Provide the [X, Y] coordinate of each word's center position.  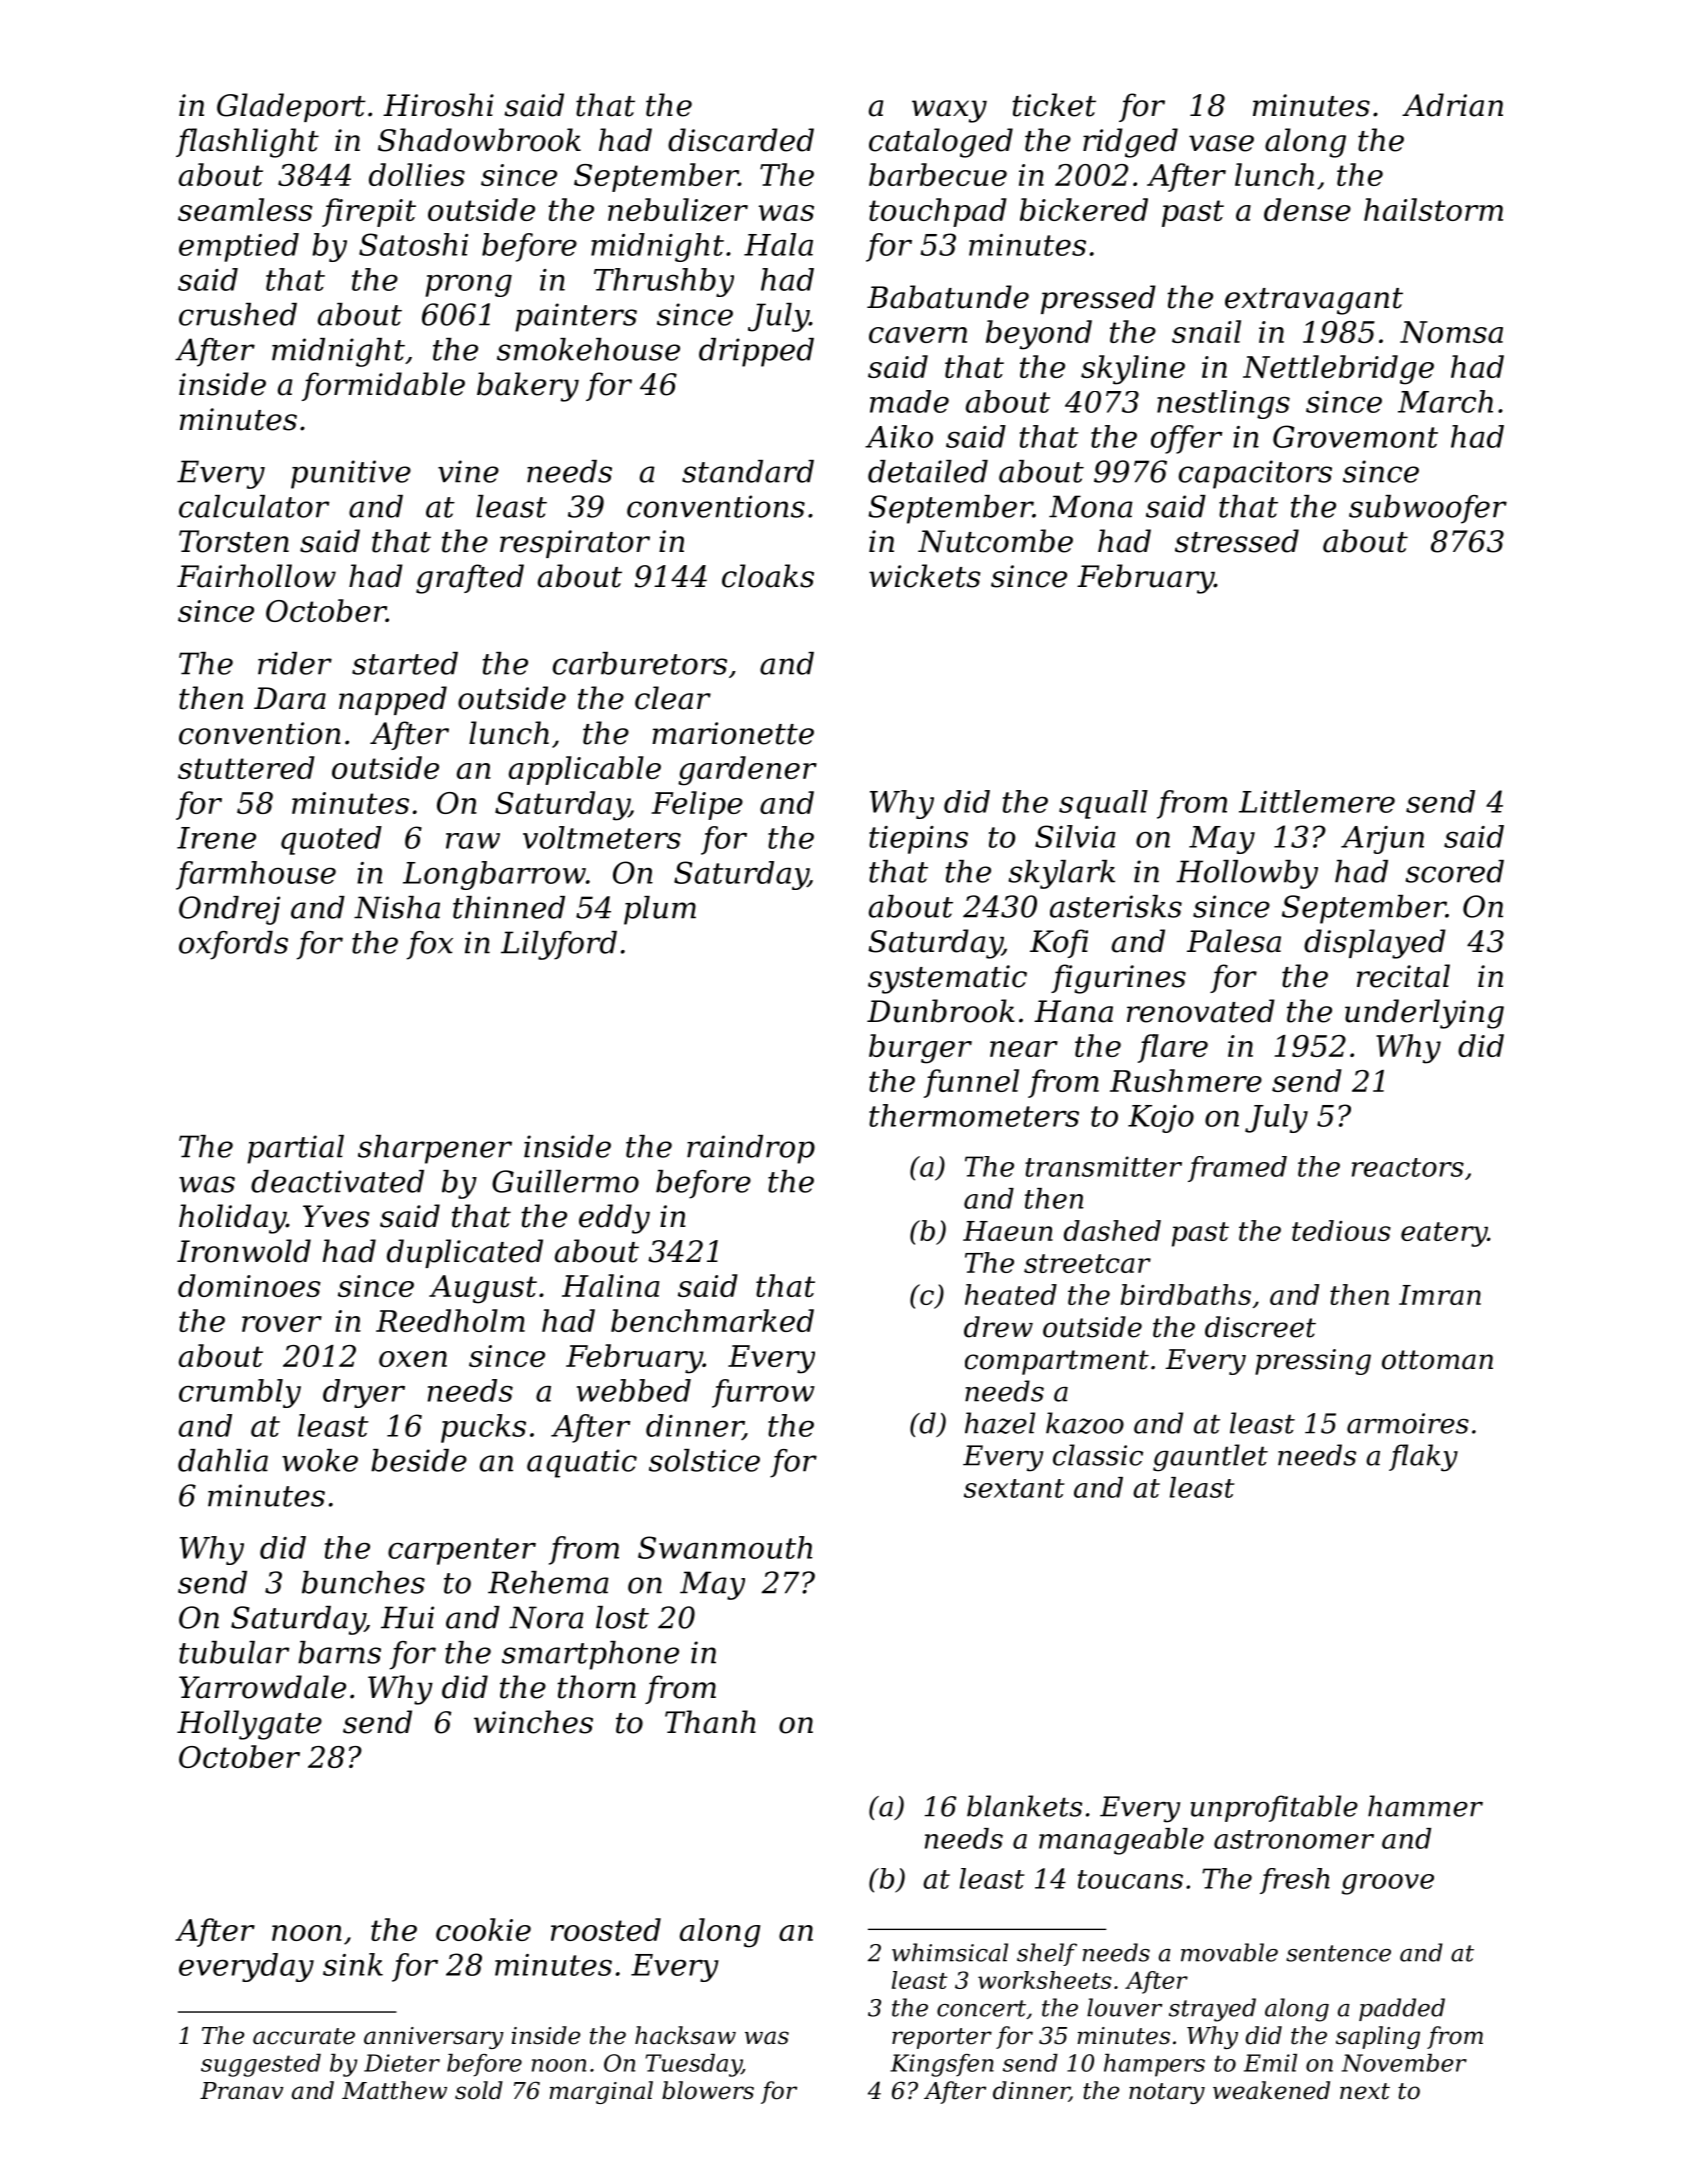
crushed [238, 314]
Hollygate [249, 1725]
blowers [708, 2090]
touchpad [938, 212]
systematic [947, 979]
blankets [1024, 1806]
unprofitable [1274, 1808]
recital [1403, 976]
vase [1221, 143]
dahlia [223, 1460]
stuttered [246, 767]
